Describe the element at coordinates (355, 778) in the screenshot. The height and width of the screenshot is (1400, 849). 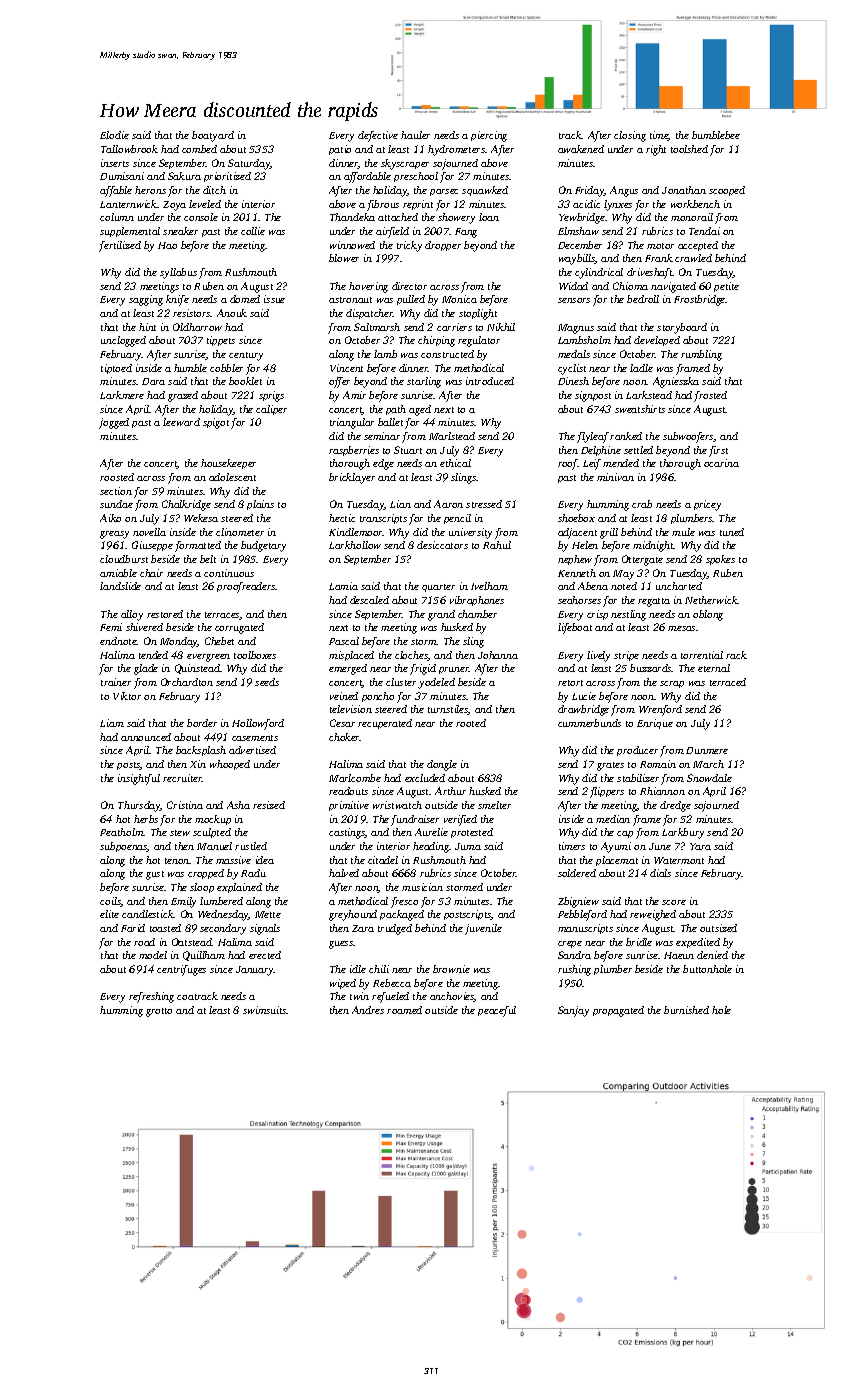
I see `Marlcombe` at that location.
